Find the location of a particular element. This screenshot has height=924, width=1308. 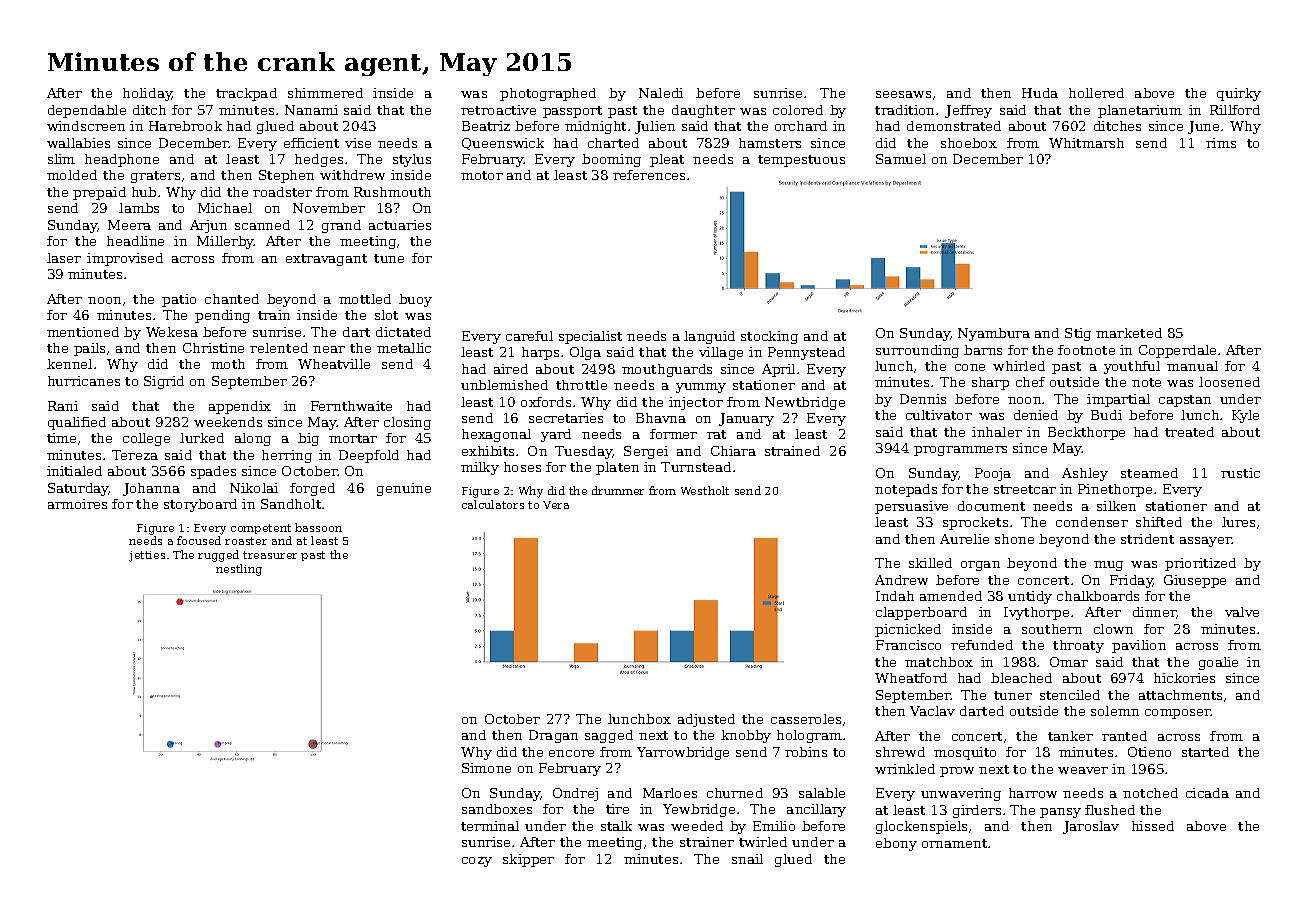

Simone is located at coordinates (486, 768).
